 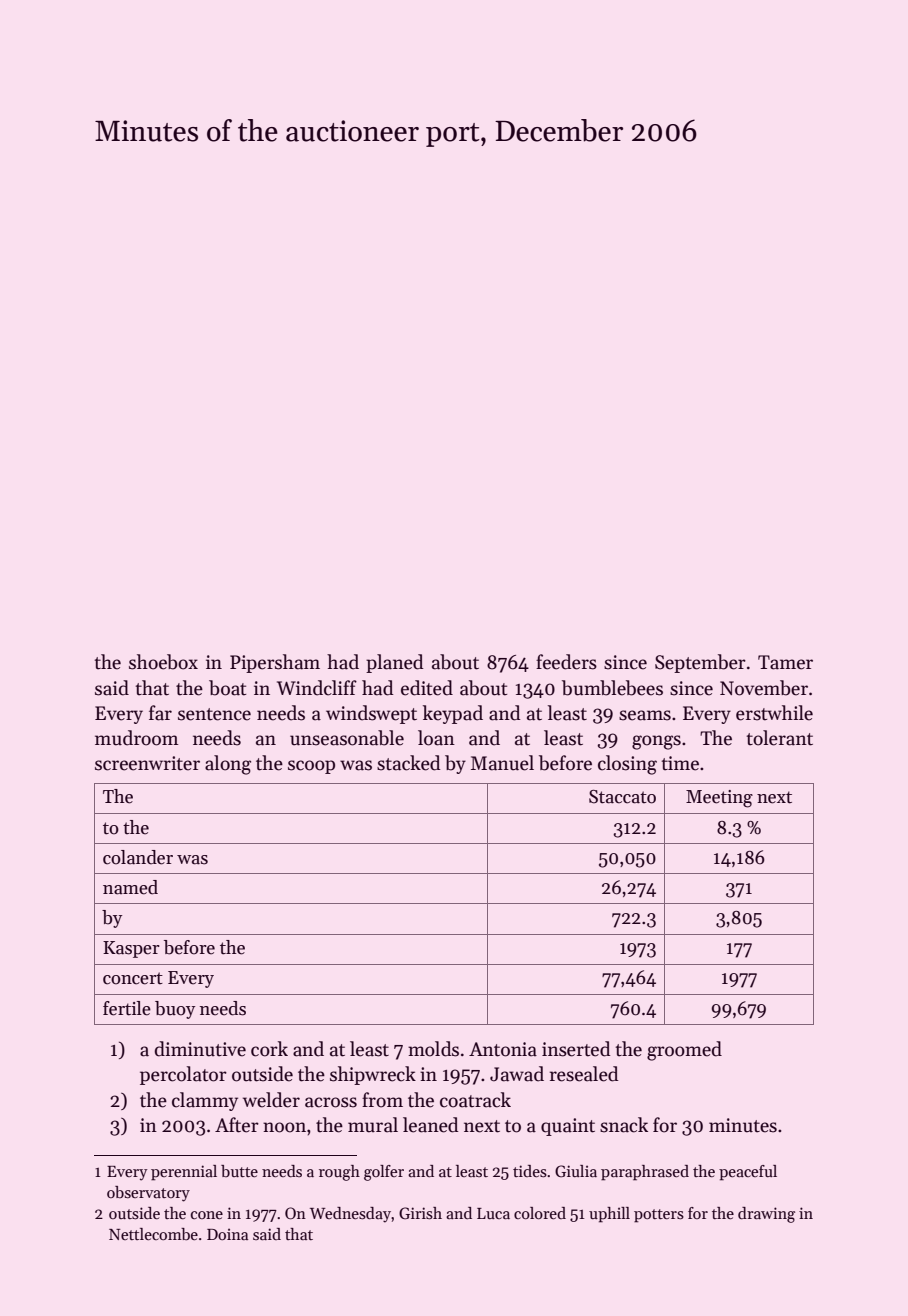 I want to click on Staccato, so click(x=622, y=797).
